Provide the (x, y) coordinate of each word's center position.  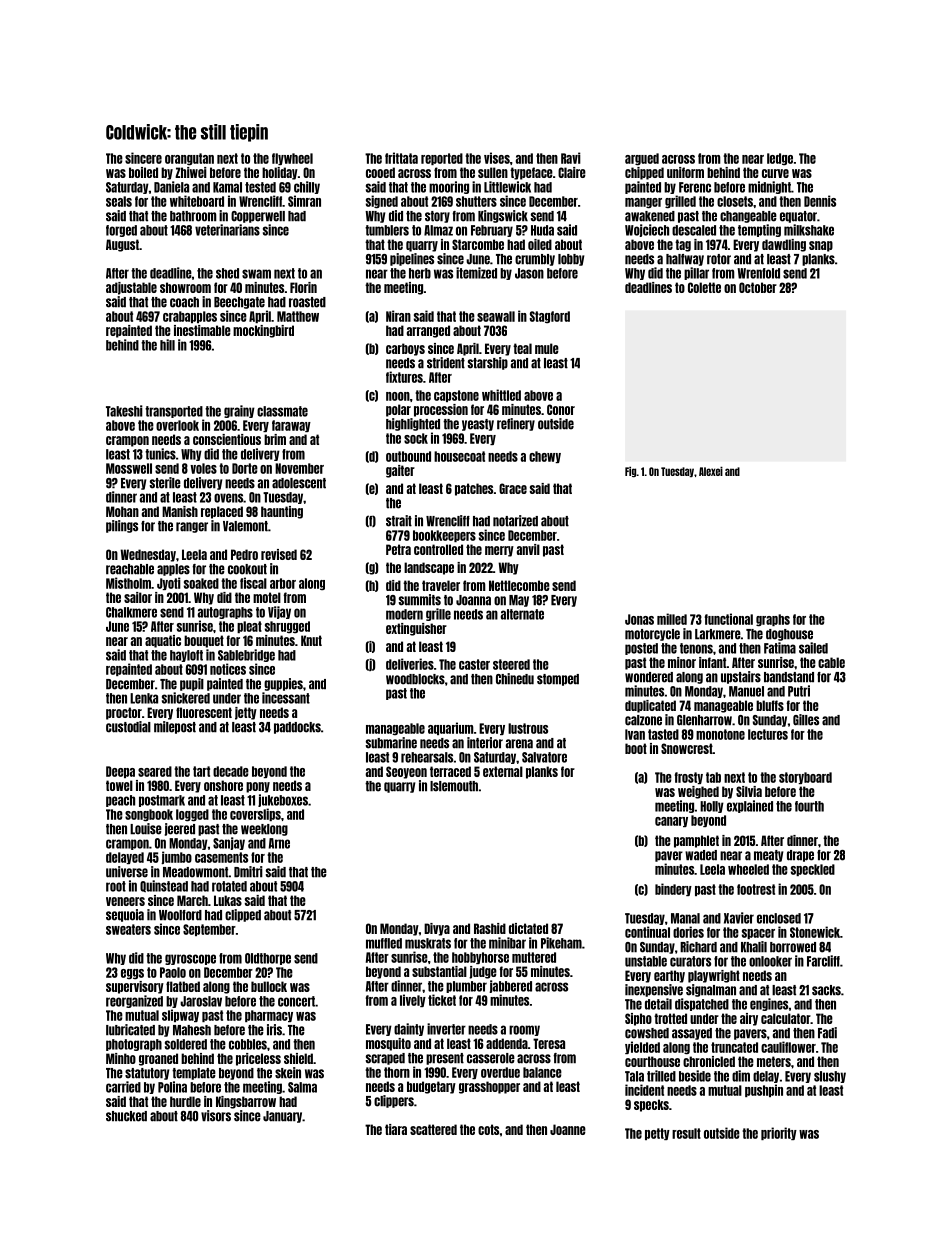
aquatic (163, 641)
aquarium (451, 728)
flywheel (292, 159)
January (282, 1117)
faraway (291, 426)
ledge (780, 159)
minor (682, 662)
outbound (408, 456)
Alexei (711, 471)
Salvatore (544, 757)
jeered (180, 829)
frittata (401, 158)
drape (800, 856)
